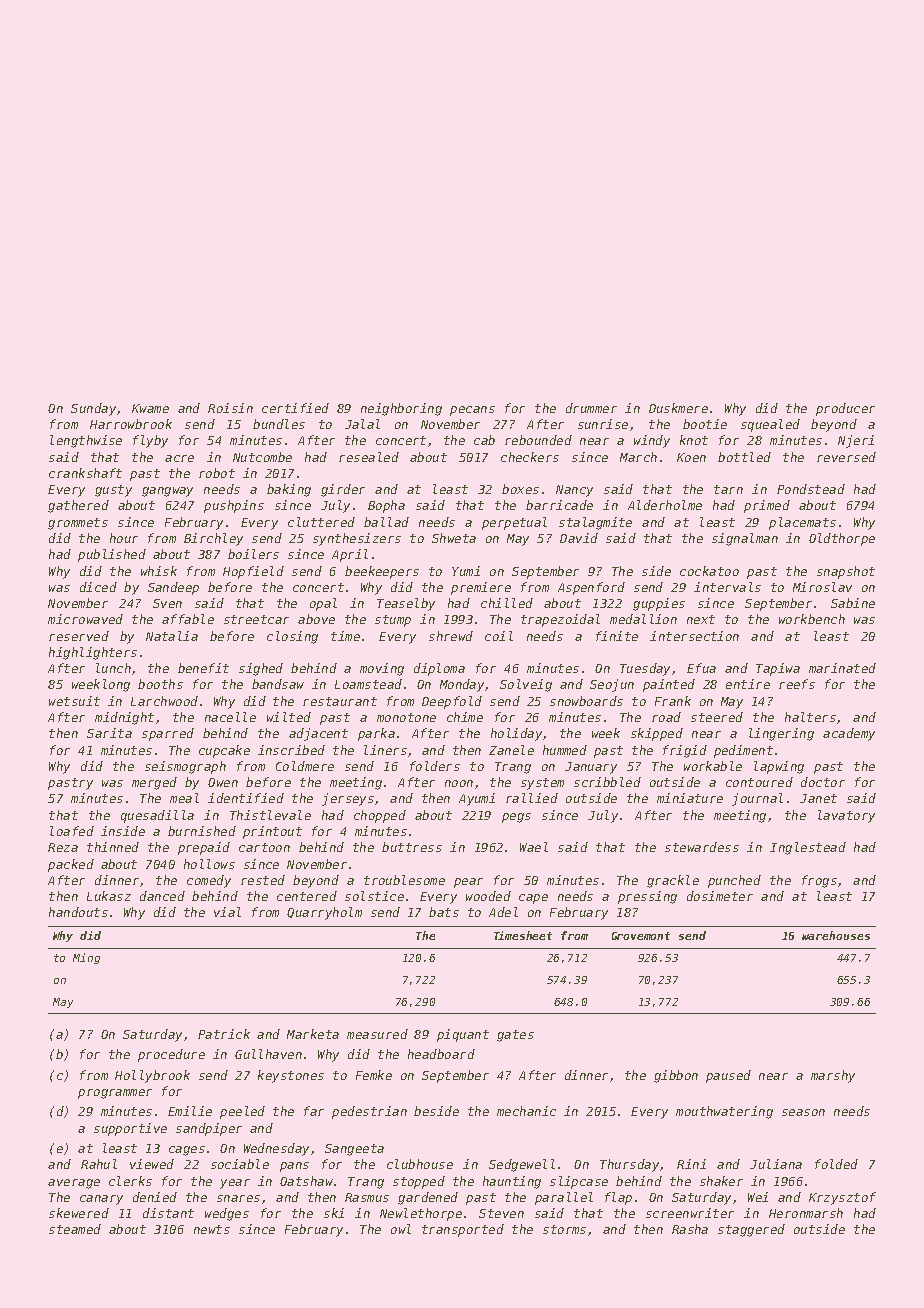 This document has height=1308, width=924. Describe the element at coordinates (515, 1036) in the document. I see `gates` at that location.
